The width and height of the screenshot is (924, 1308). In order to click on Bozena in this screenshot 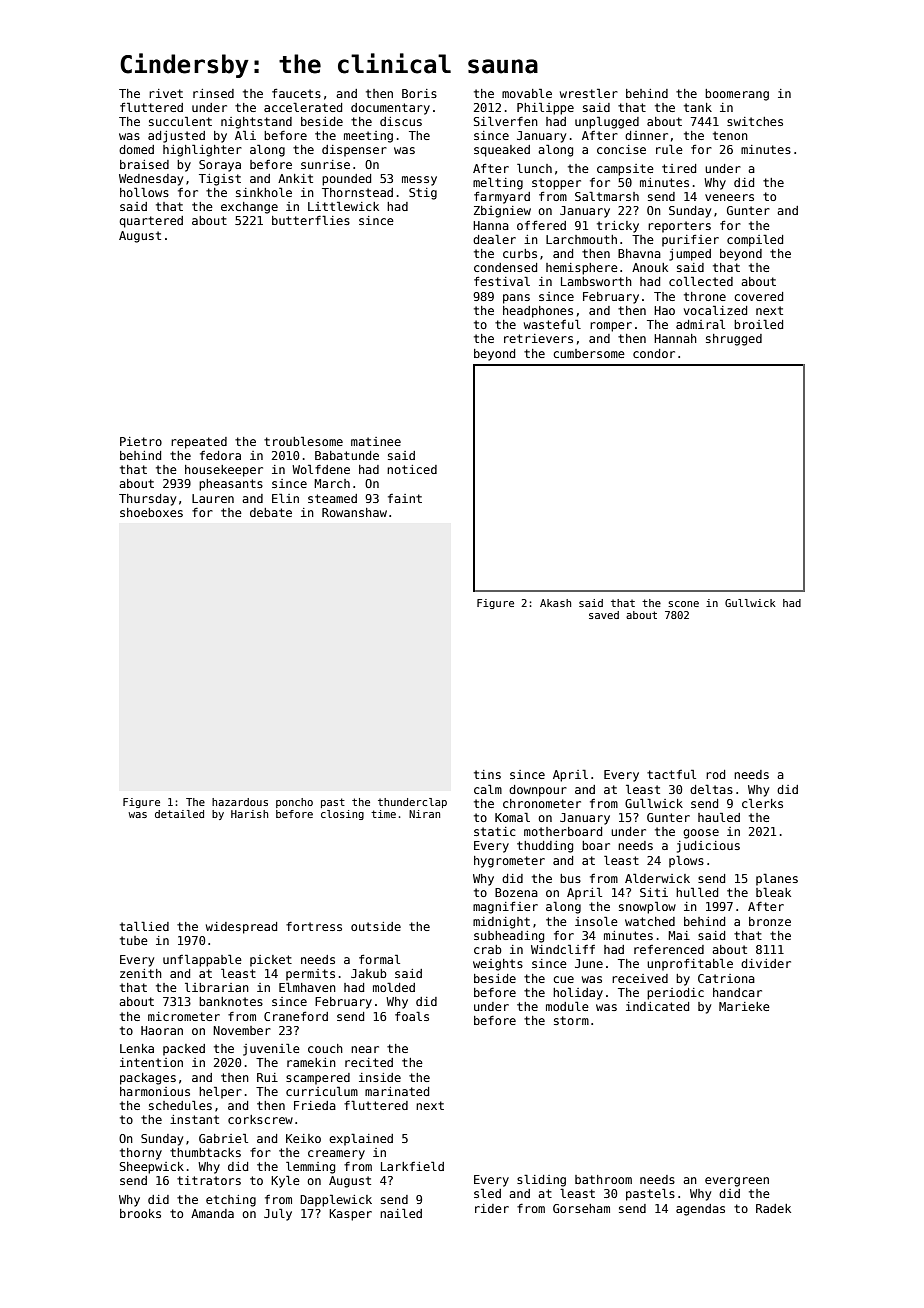, I will do `click(516, 892)`.
